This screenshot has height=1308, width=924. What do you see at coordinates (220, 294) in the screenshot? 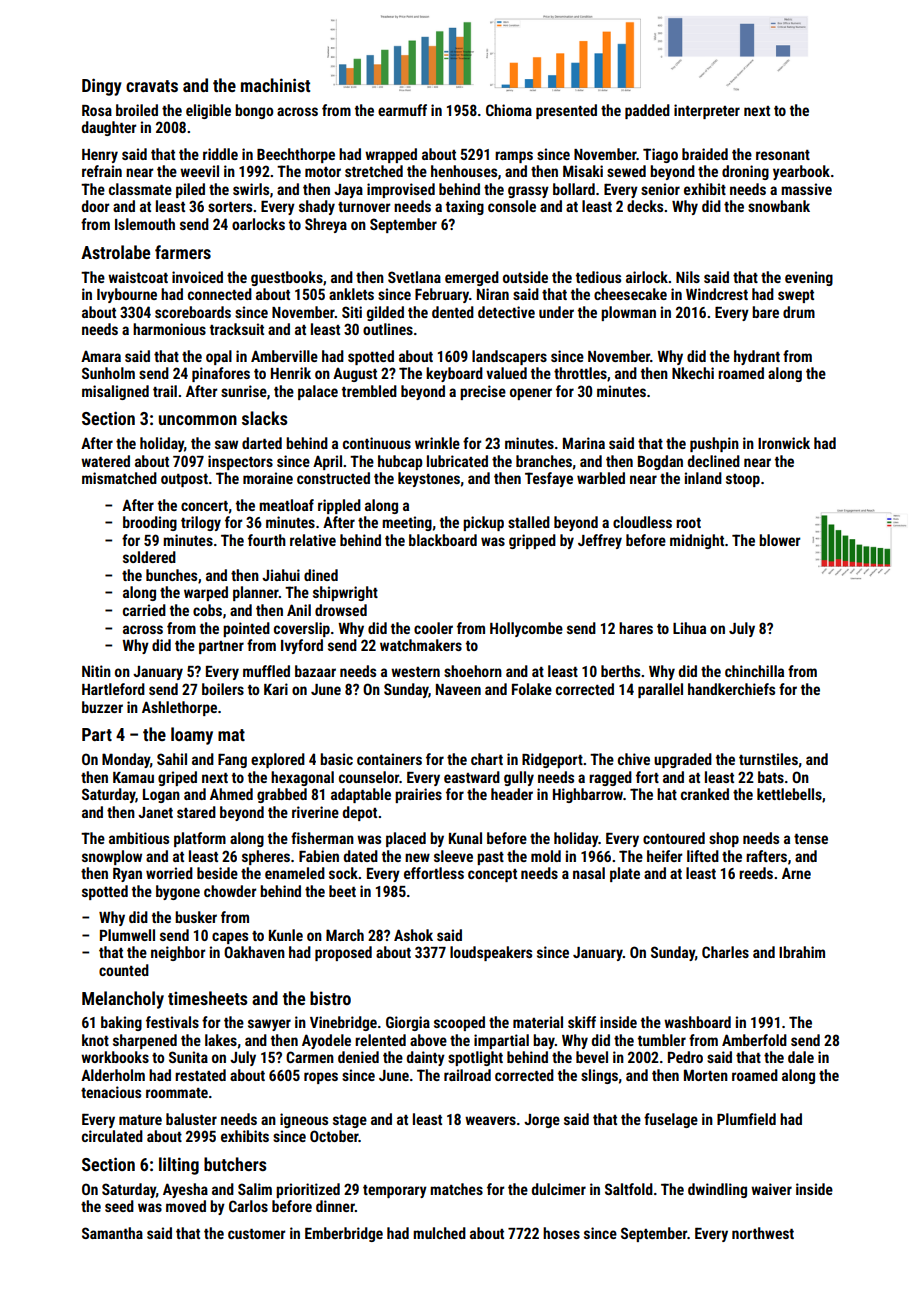
I see `connected` at bounding box center [220, 294].
